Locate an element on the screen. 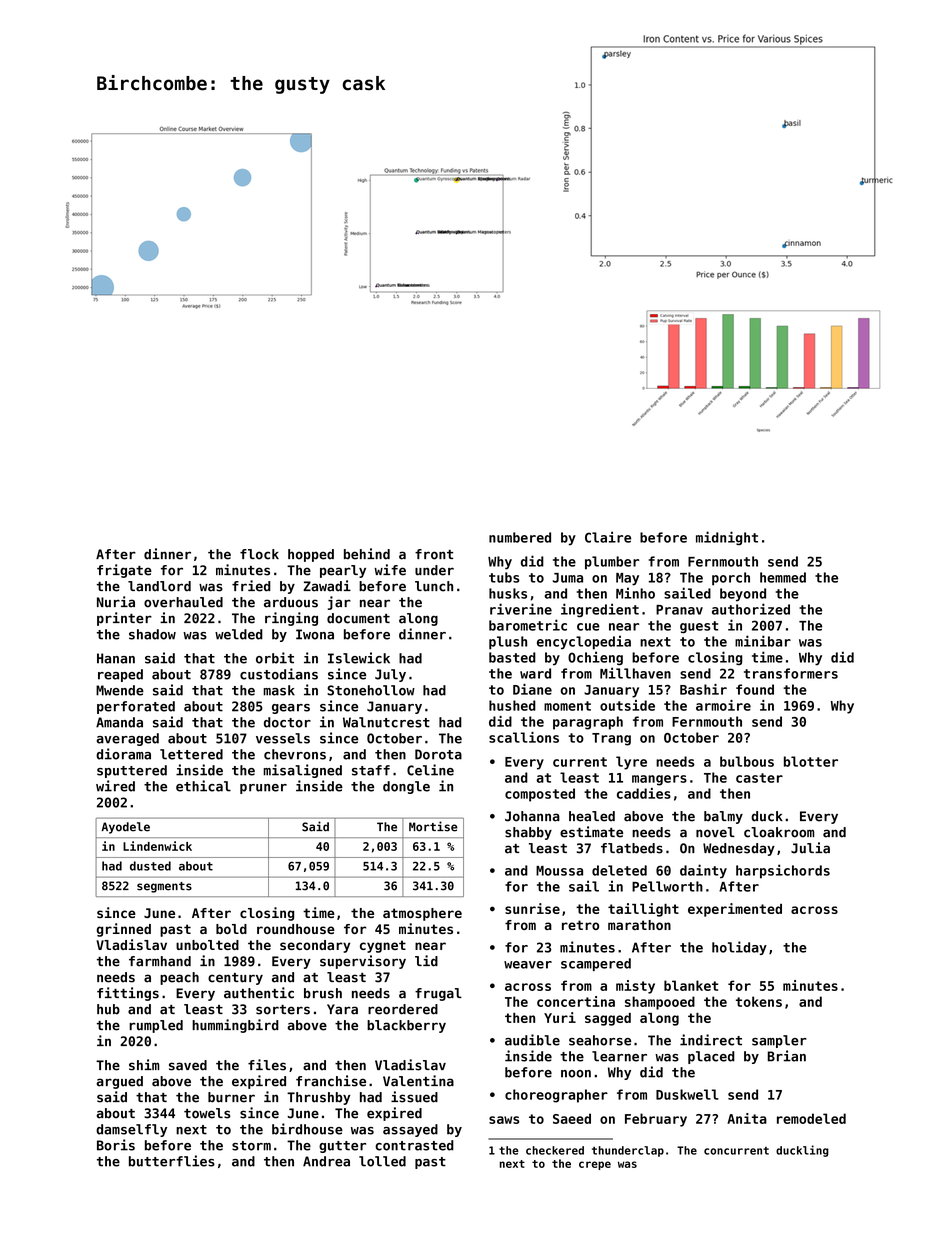 This screenshot has height=1233, width=952. balmy is located at coordinates (723, 817).
